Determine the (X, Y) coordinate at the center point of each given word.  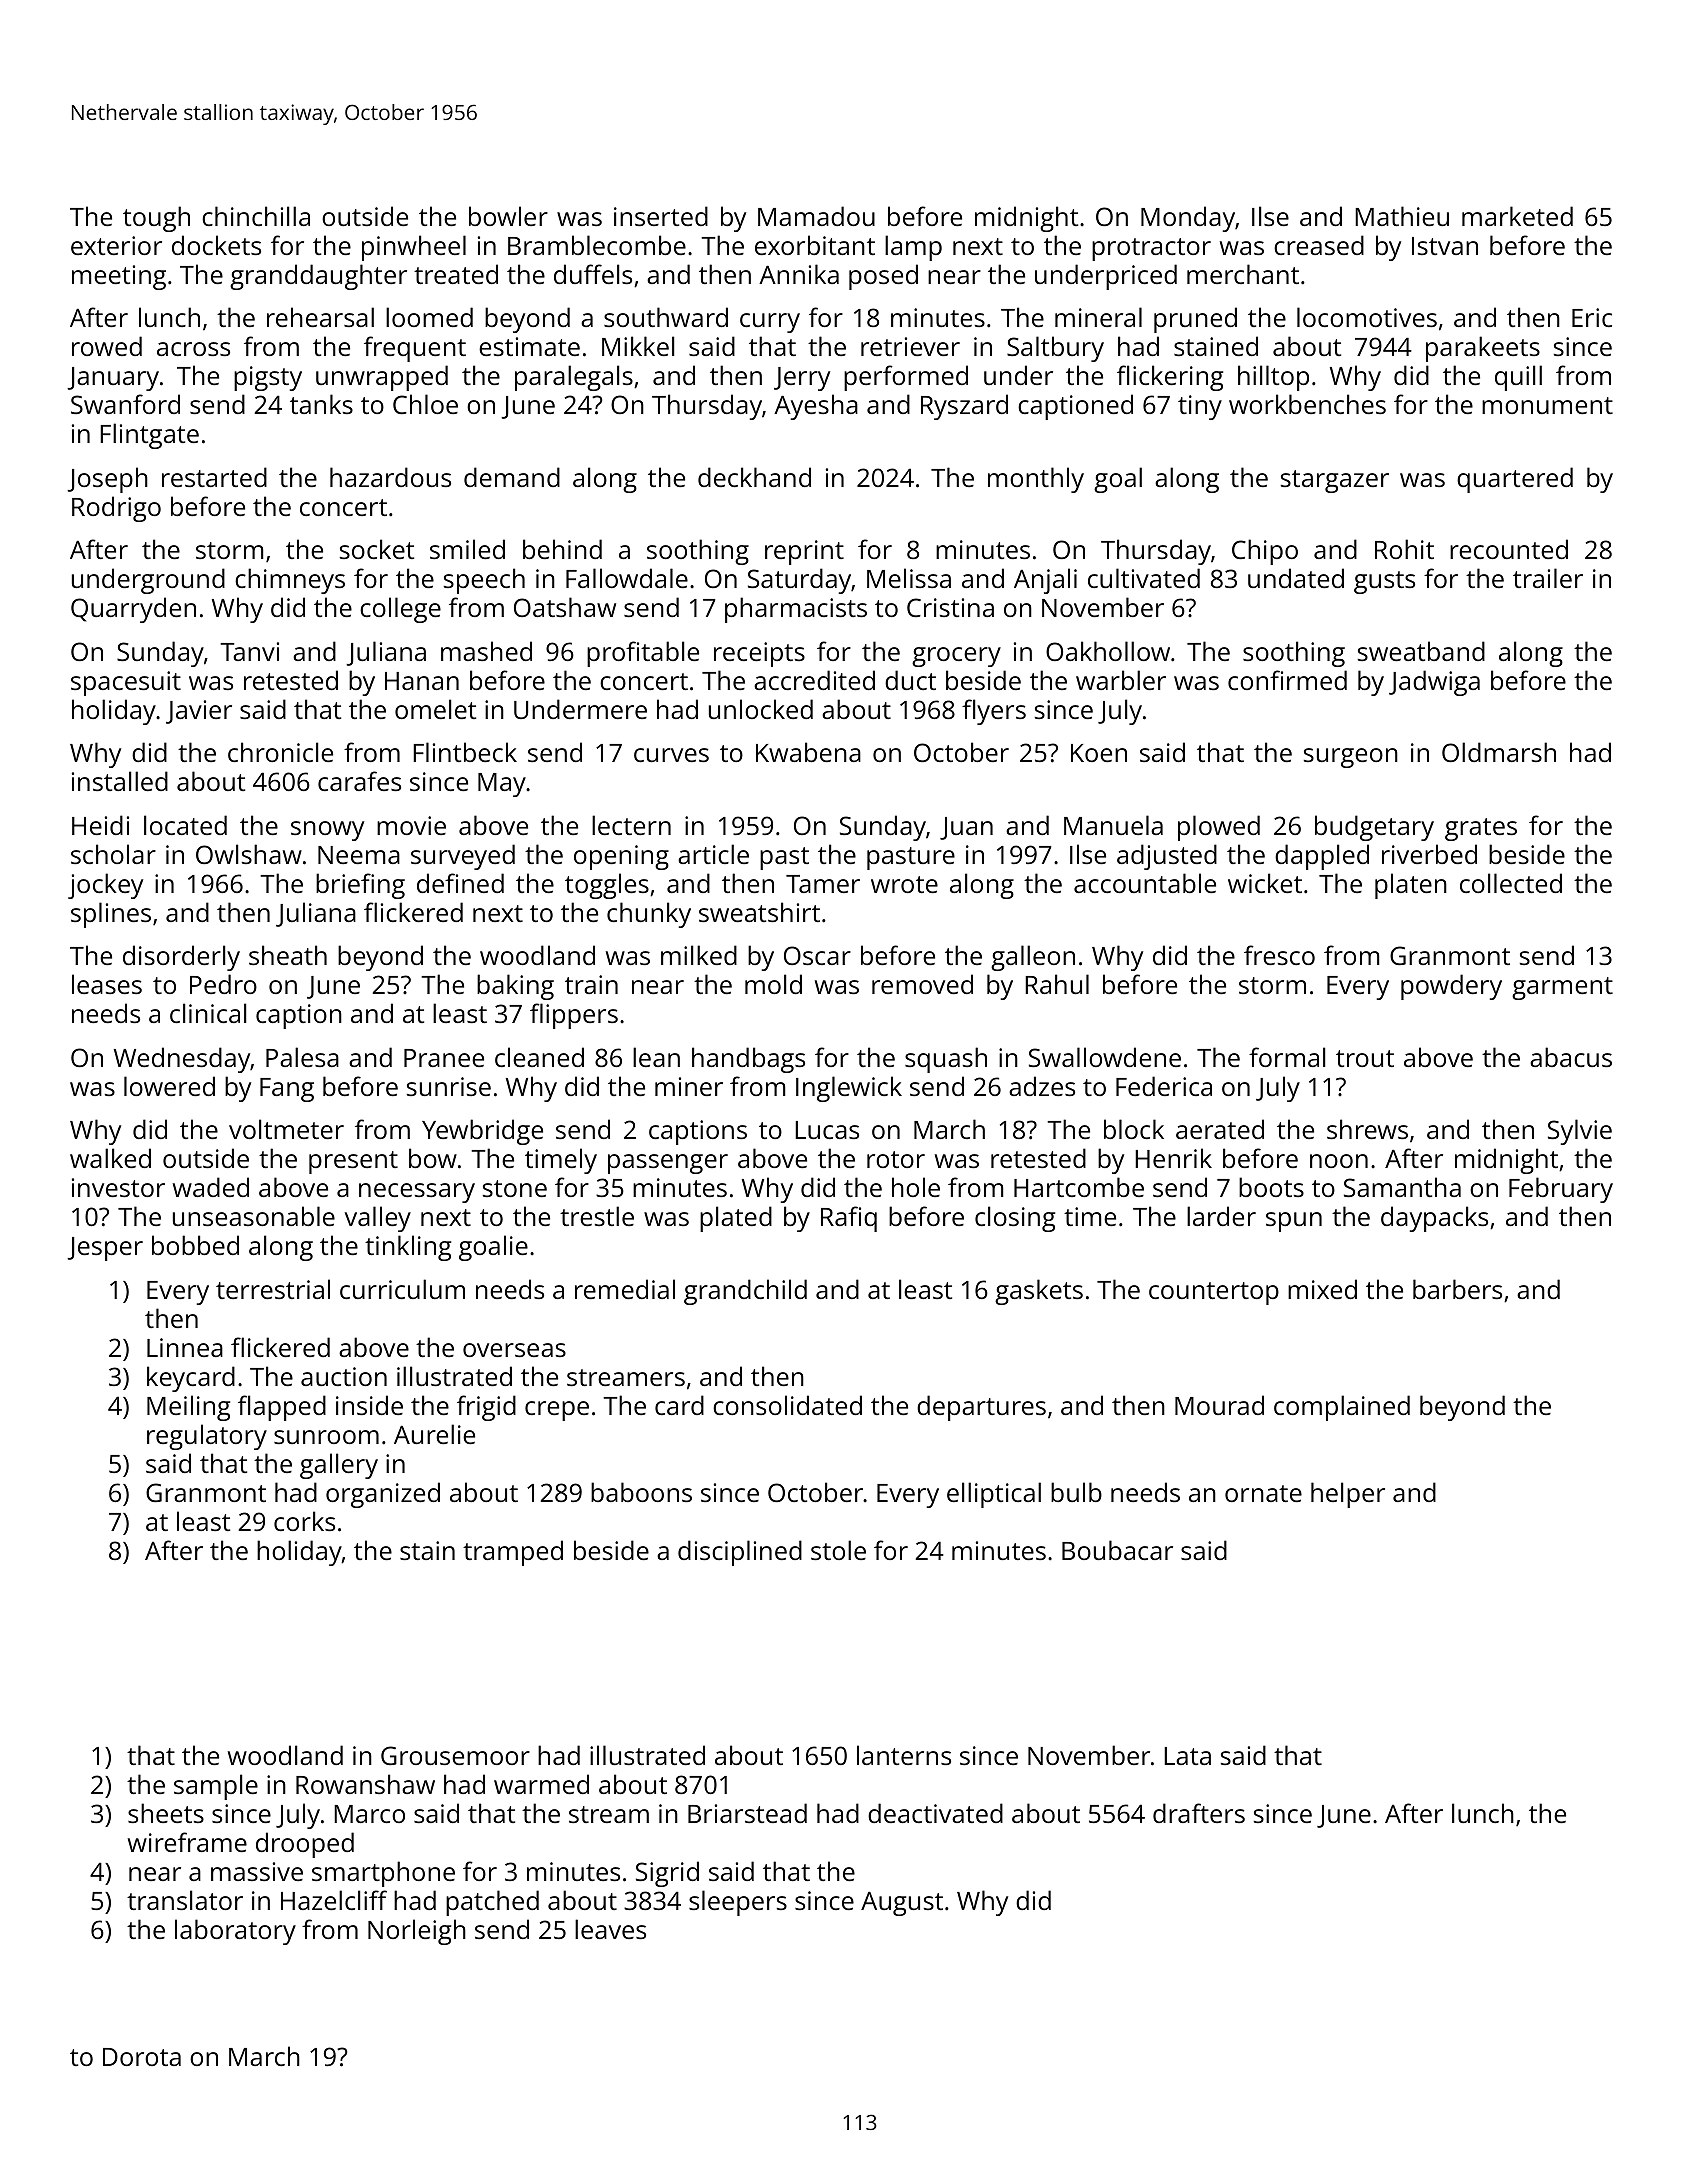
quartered (1515, 480)
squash (946, 1060)
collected (1511, 883)
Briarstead (747, 1813)
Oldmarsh (1499, 752)
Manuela (1113, 825)
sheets (166, 1813)
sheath (288, 955)
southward (666, 317)
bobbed (195, 1245)
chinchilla (256, 216)
